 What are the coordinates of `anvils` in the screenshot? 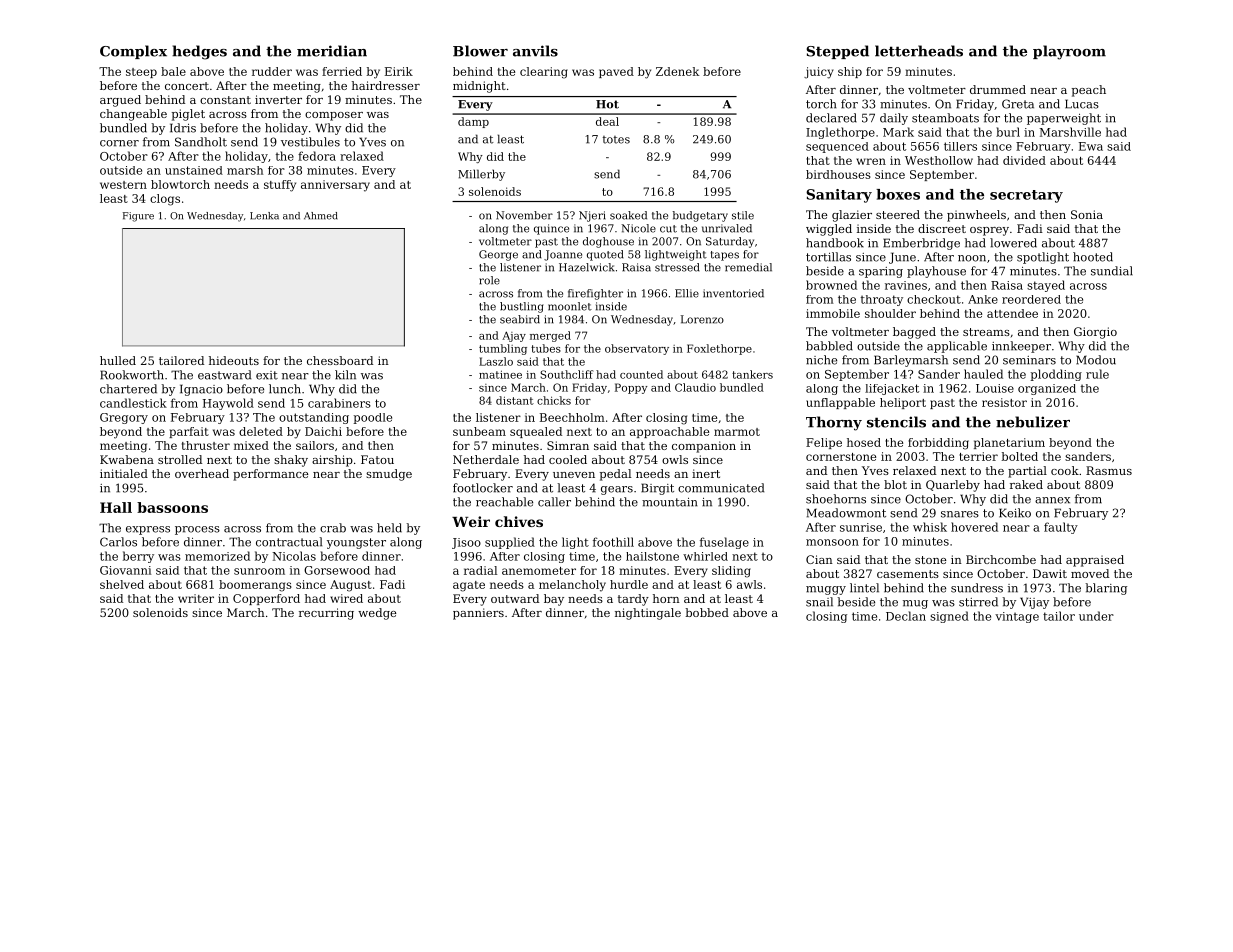 It's located at (535, 51).
